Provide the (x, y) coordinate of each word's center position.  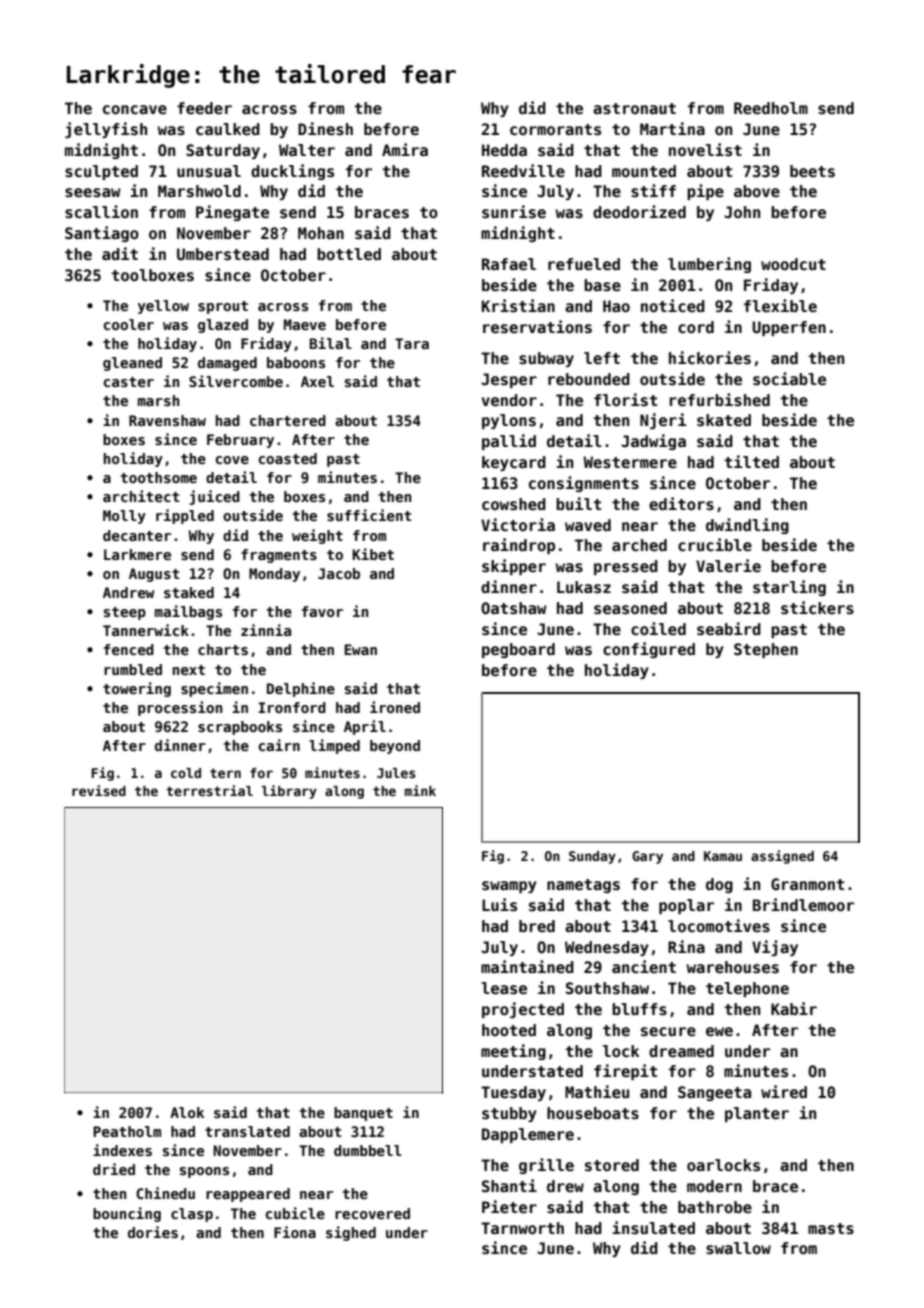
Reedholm (771, 108)
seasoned (630, 608)
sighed (351, 1233)
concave (135, 110)
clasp (192, 1215)
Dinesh (325, 128)
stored (612, 1165)
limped (334, 746)
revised (99, 790)
